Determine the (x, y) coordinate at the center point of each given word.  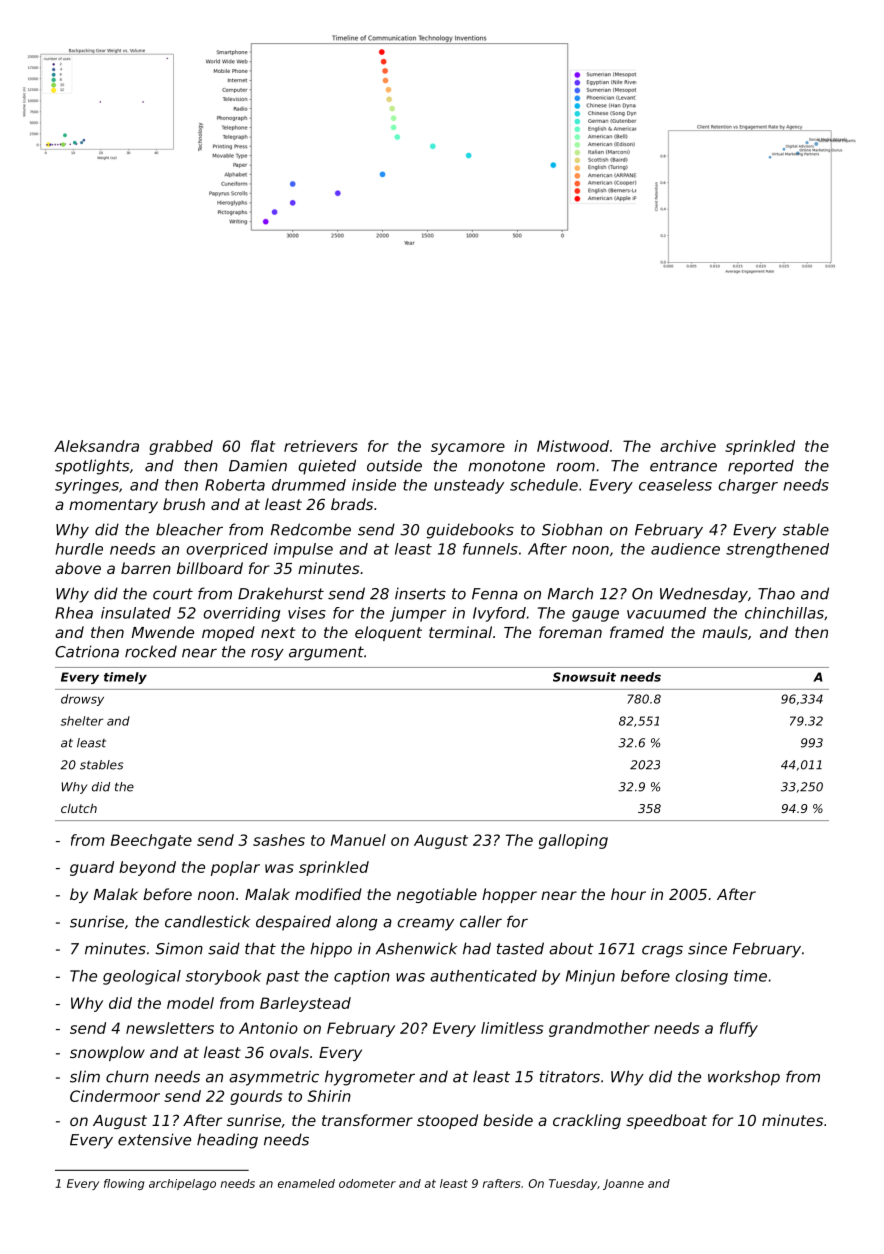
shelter (82, 721)
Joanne (623, 1184)
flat (263, 446)
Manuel (358, 840)
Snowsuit (584, 677)
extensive (154, 1139)
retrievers (321, 446)
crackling (587, 1121)
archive (688, 446)
